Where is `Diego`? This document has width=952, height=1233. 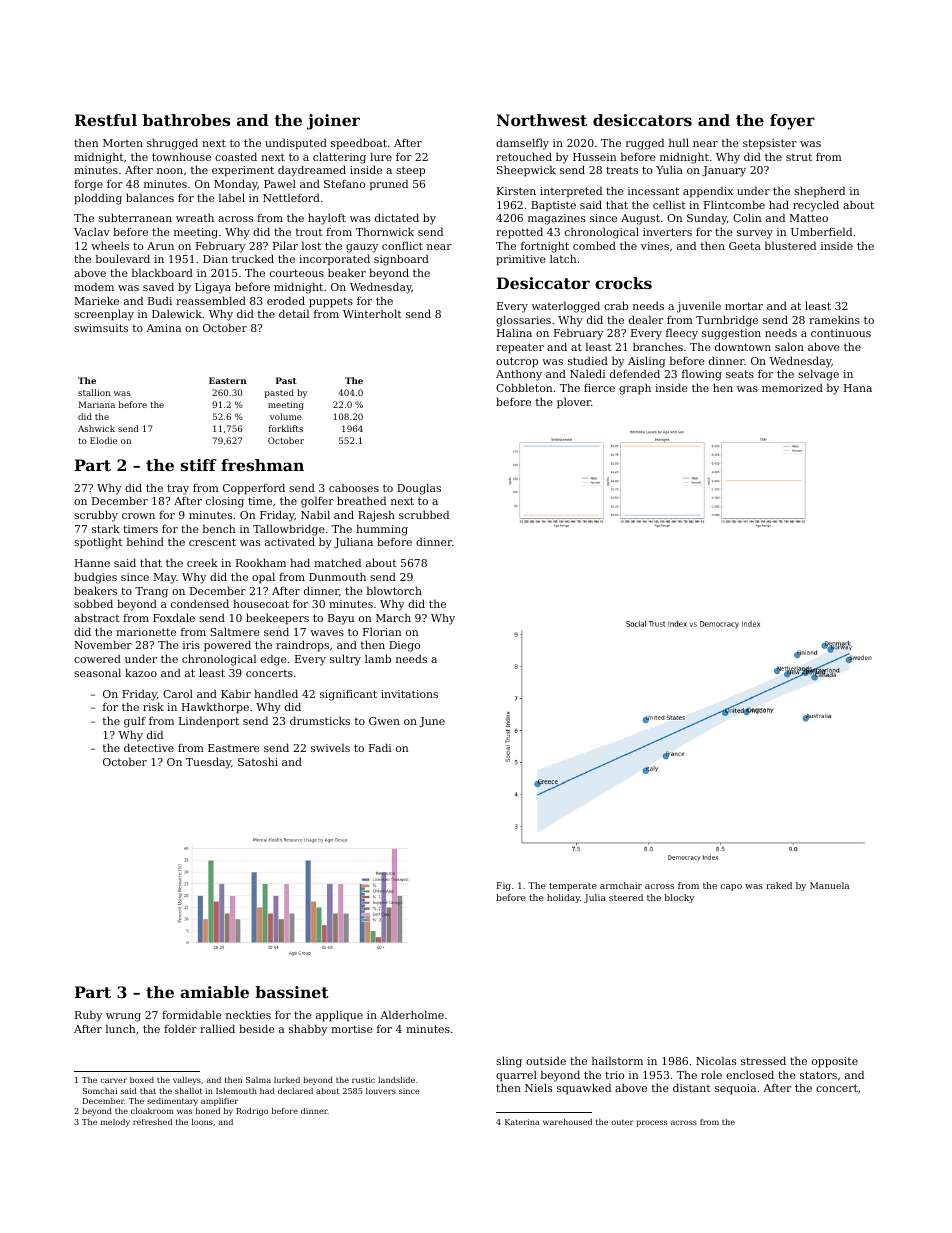 Diego is located at coordinates (404, 646).
